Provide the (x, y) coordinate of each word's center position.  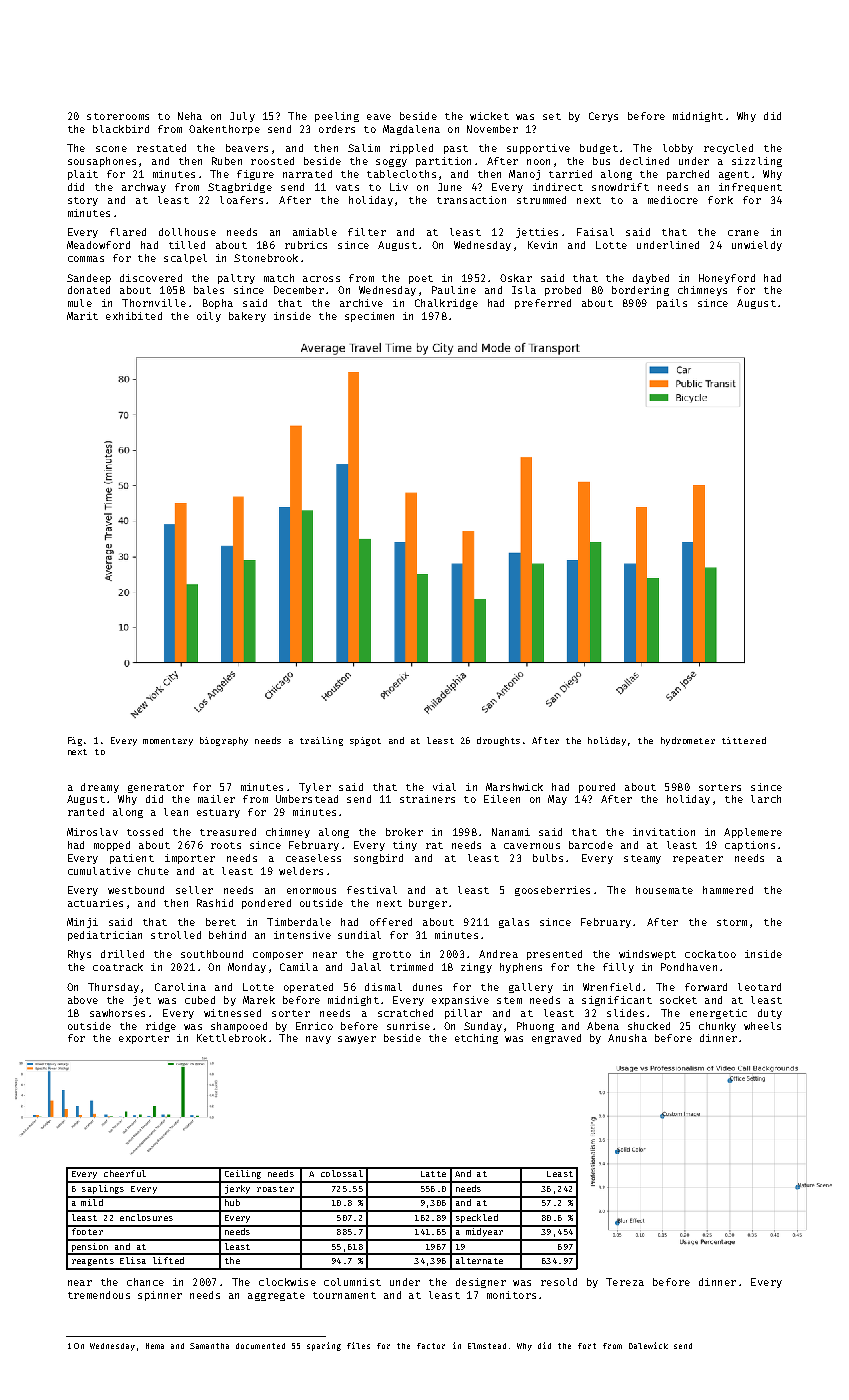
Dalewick (648, 1345)
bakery (247, 317)
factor (431, 1346)
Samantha (209, 1346)
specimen (369, 317)
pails (672, 304)
